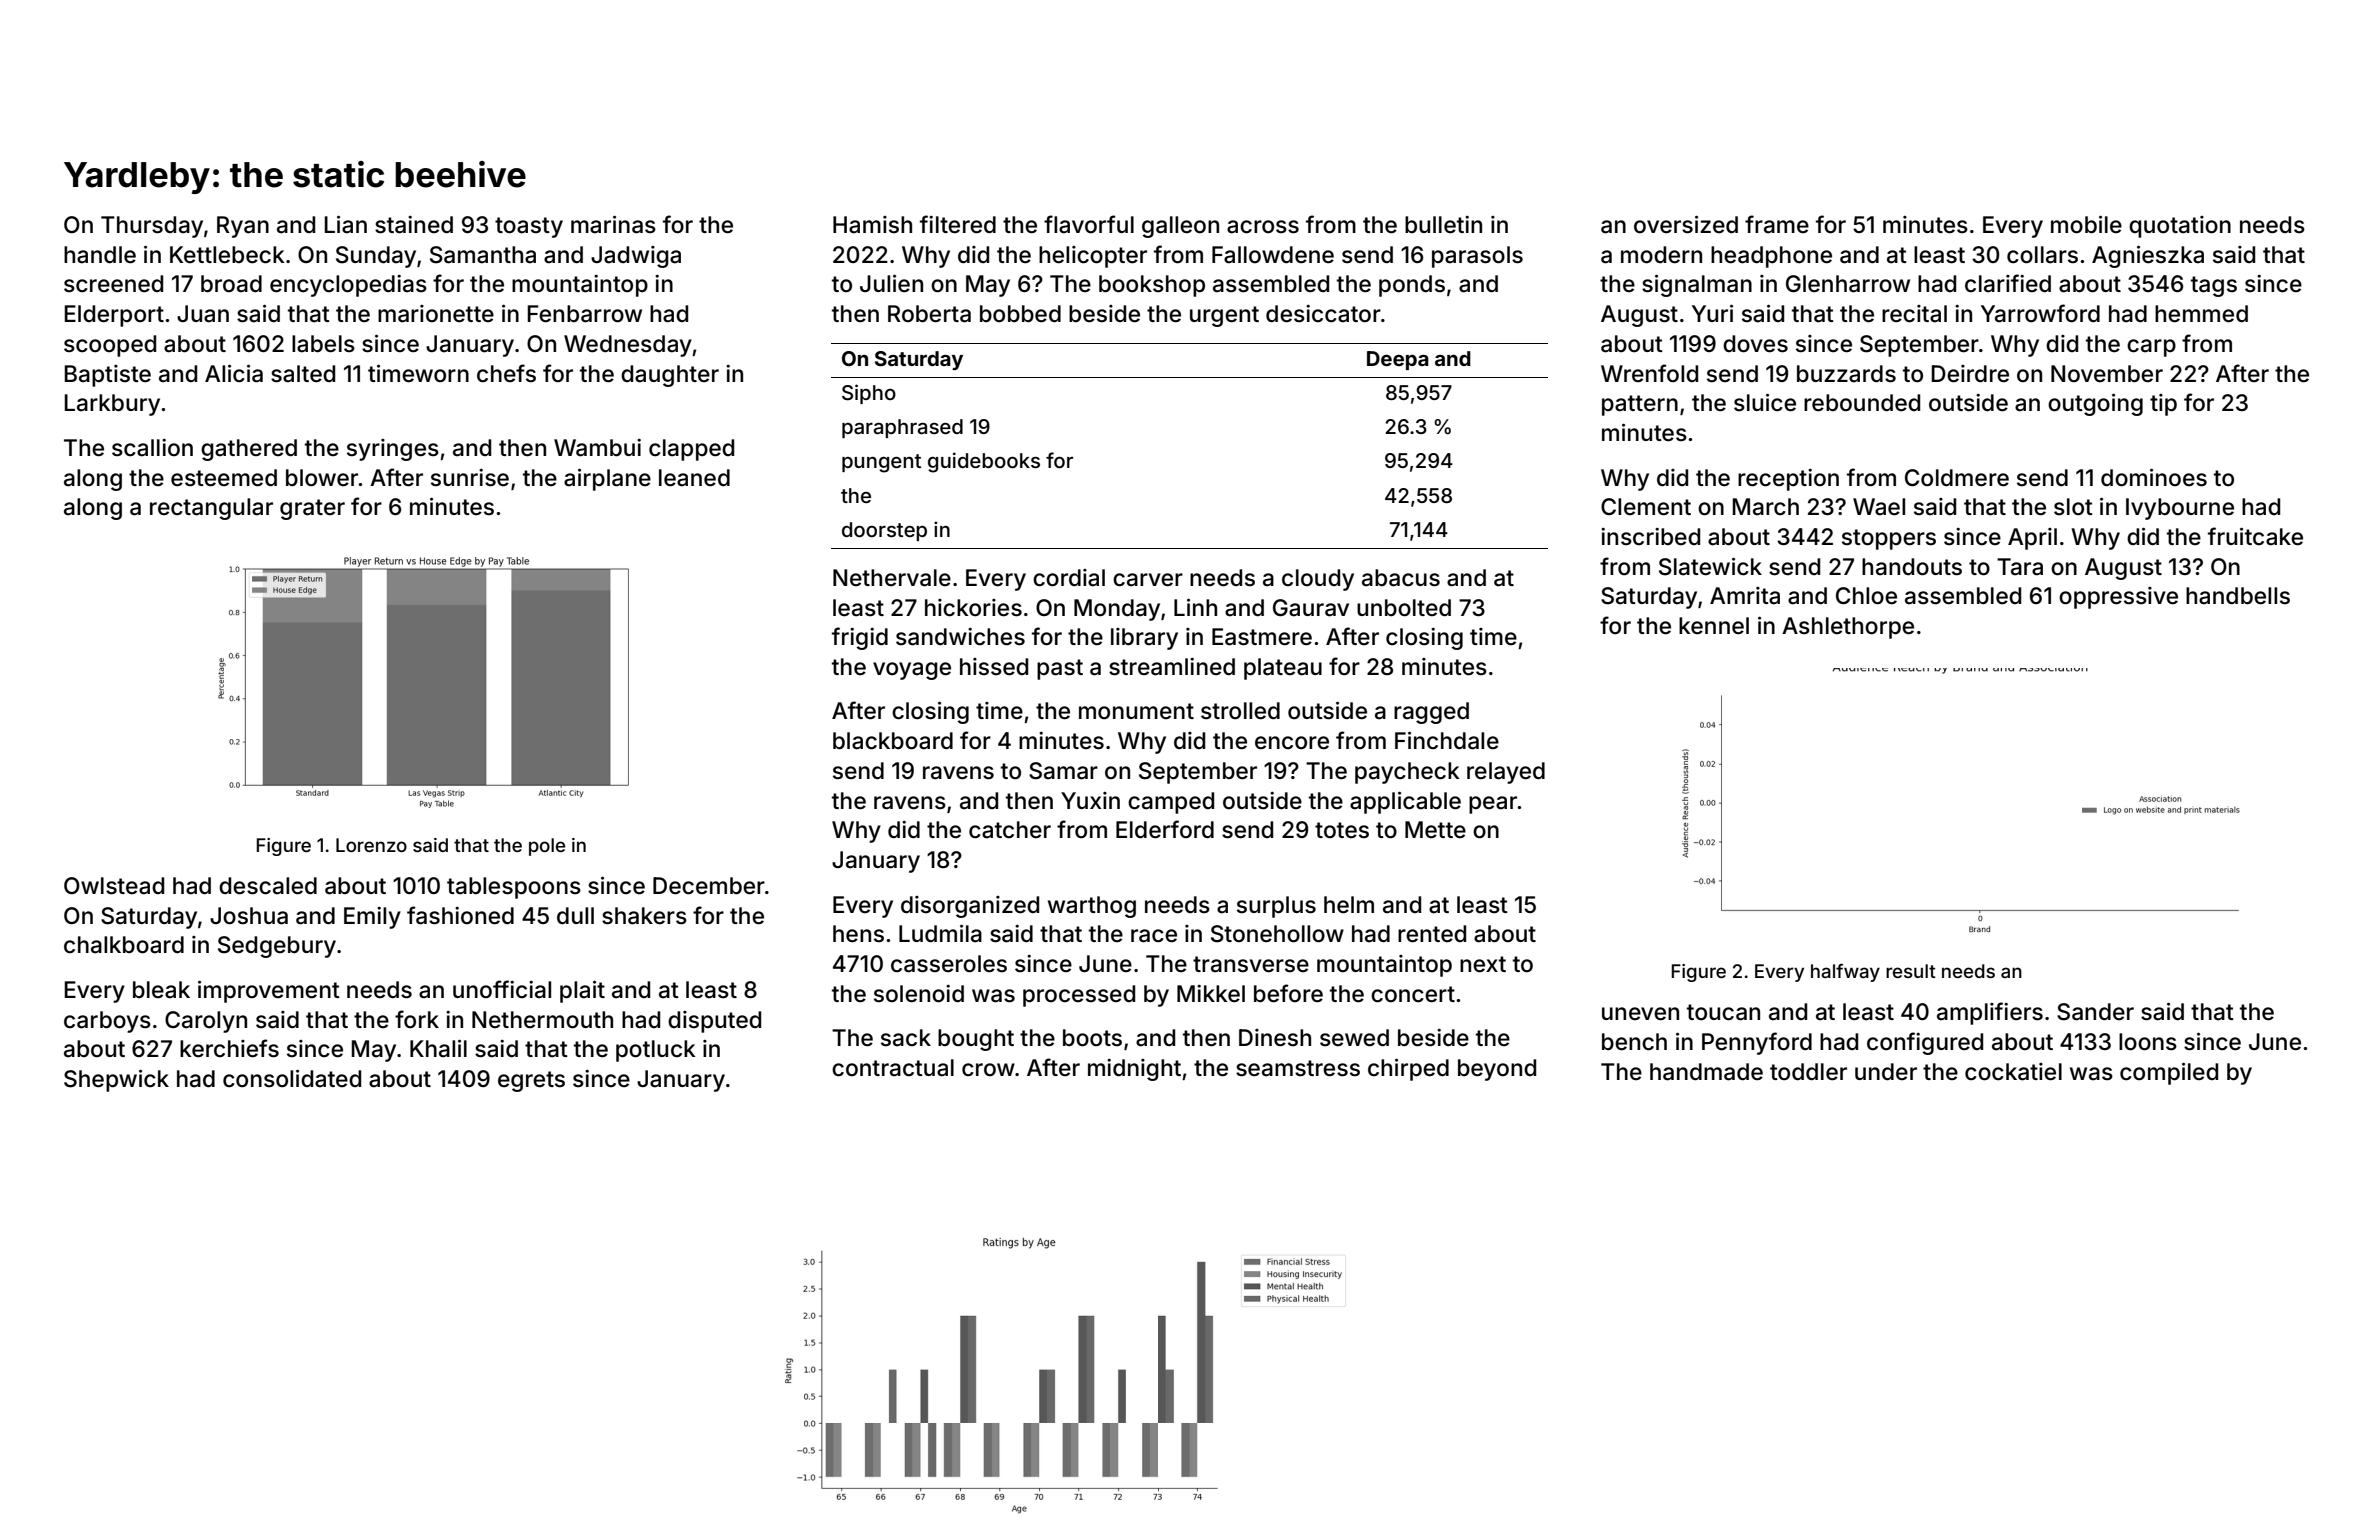 This screenshot has height=1540, width=2380. I want to click on result, so click(1911, 971).
